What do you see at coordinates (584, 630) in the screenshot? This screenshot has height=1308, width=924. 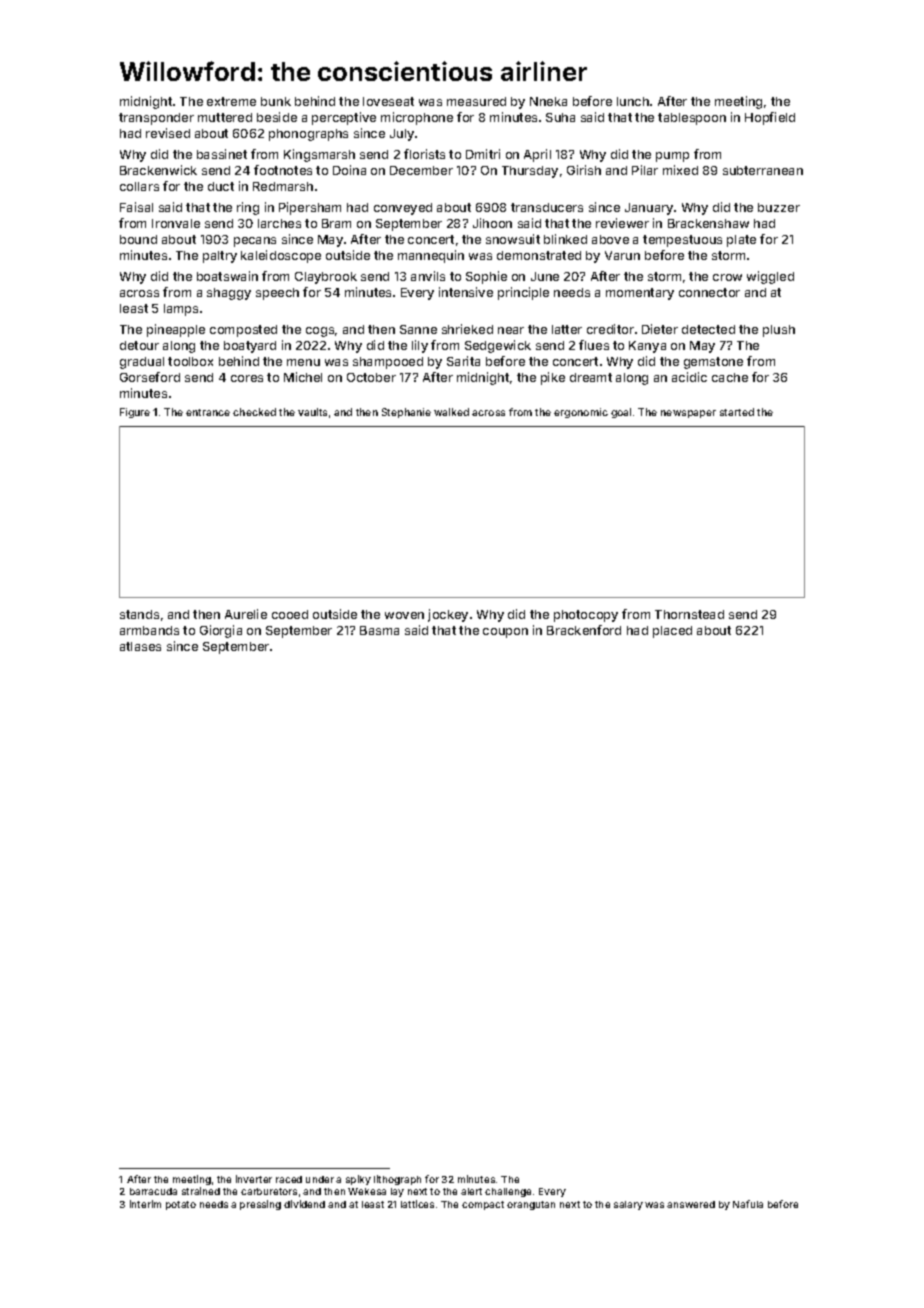 I see `Brackenford` at bounding box center [584, 630].
